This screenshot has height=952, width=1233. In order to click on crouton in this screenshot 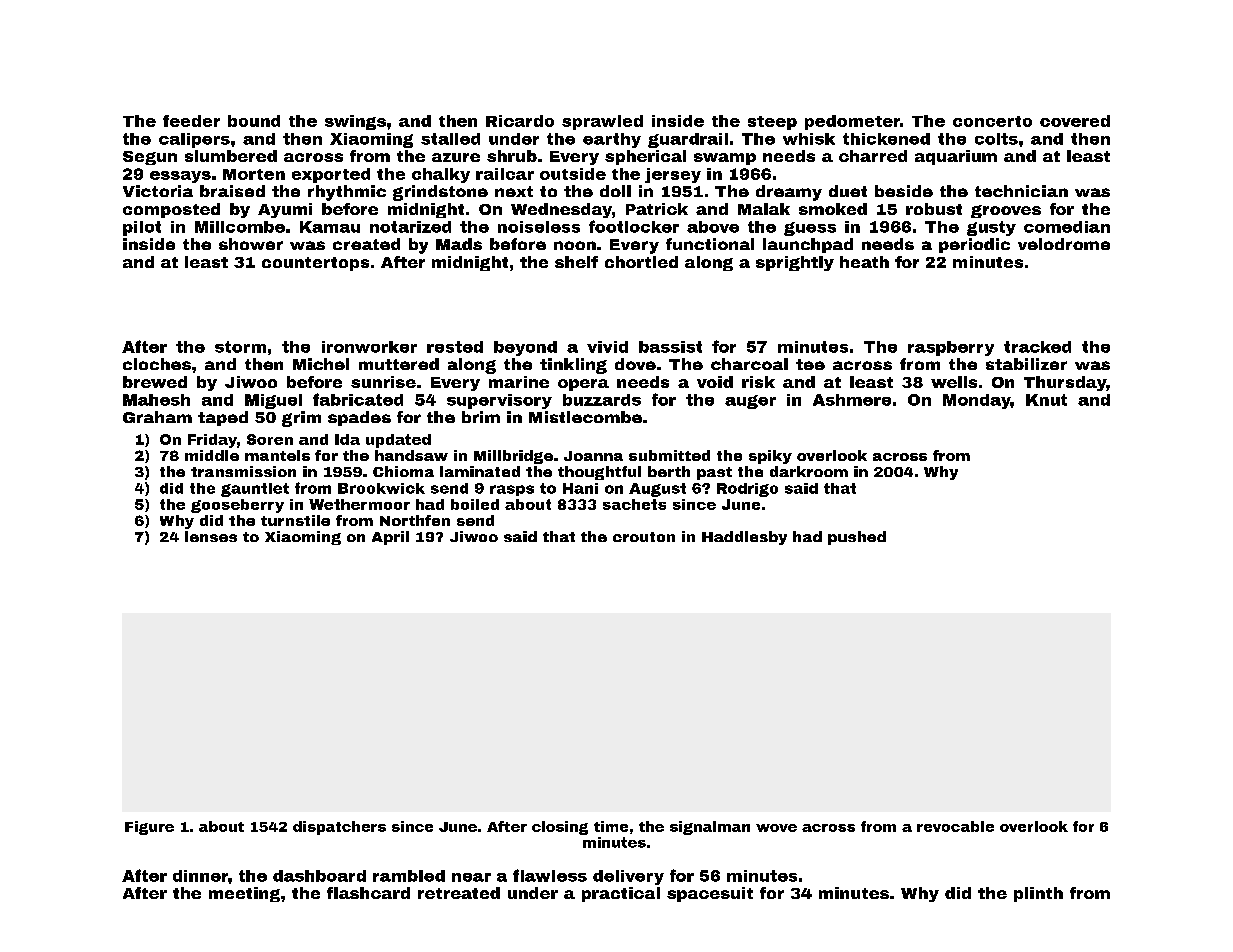, I will do `click(644, 537)`.
